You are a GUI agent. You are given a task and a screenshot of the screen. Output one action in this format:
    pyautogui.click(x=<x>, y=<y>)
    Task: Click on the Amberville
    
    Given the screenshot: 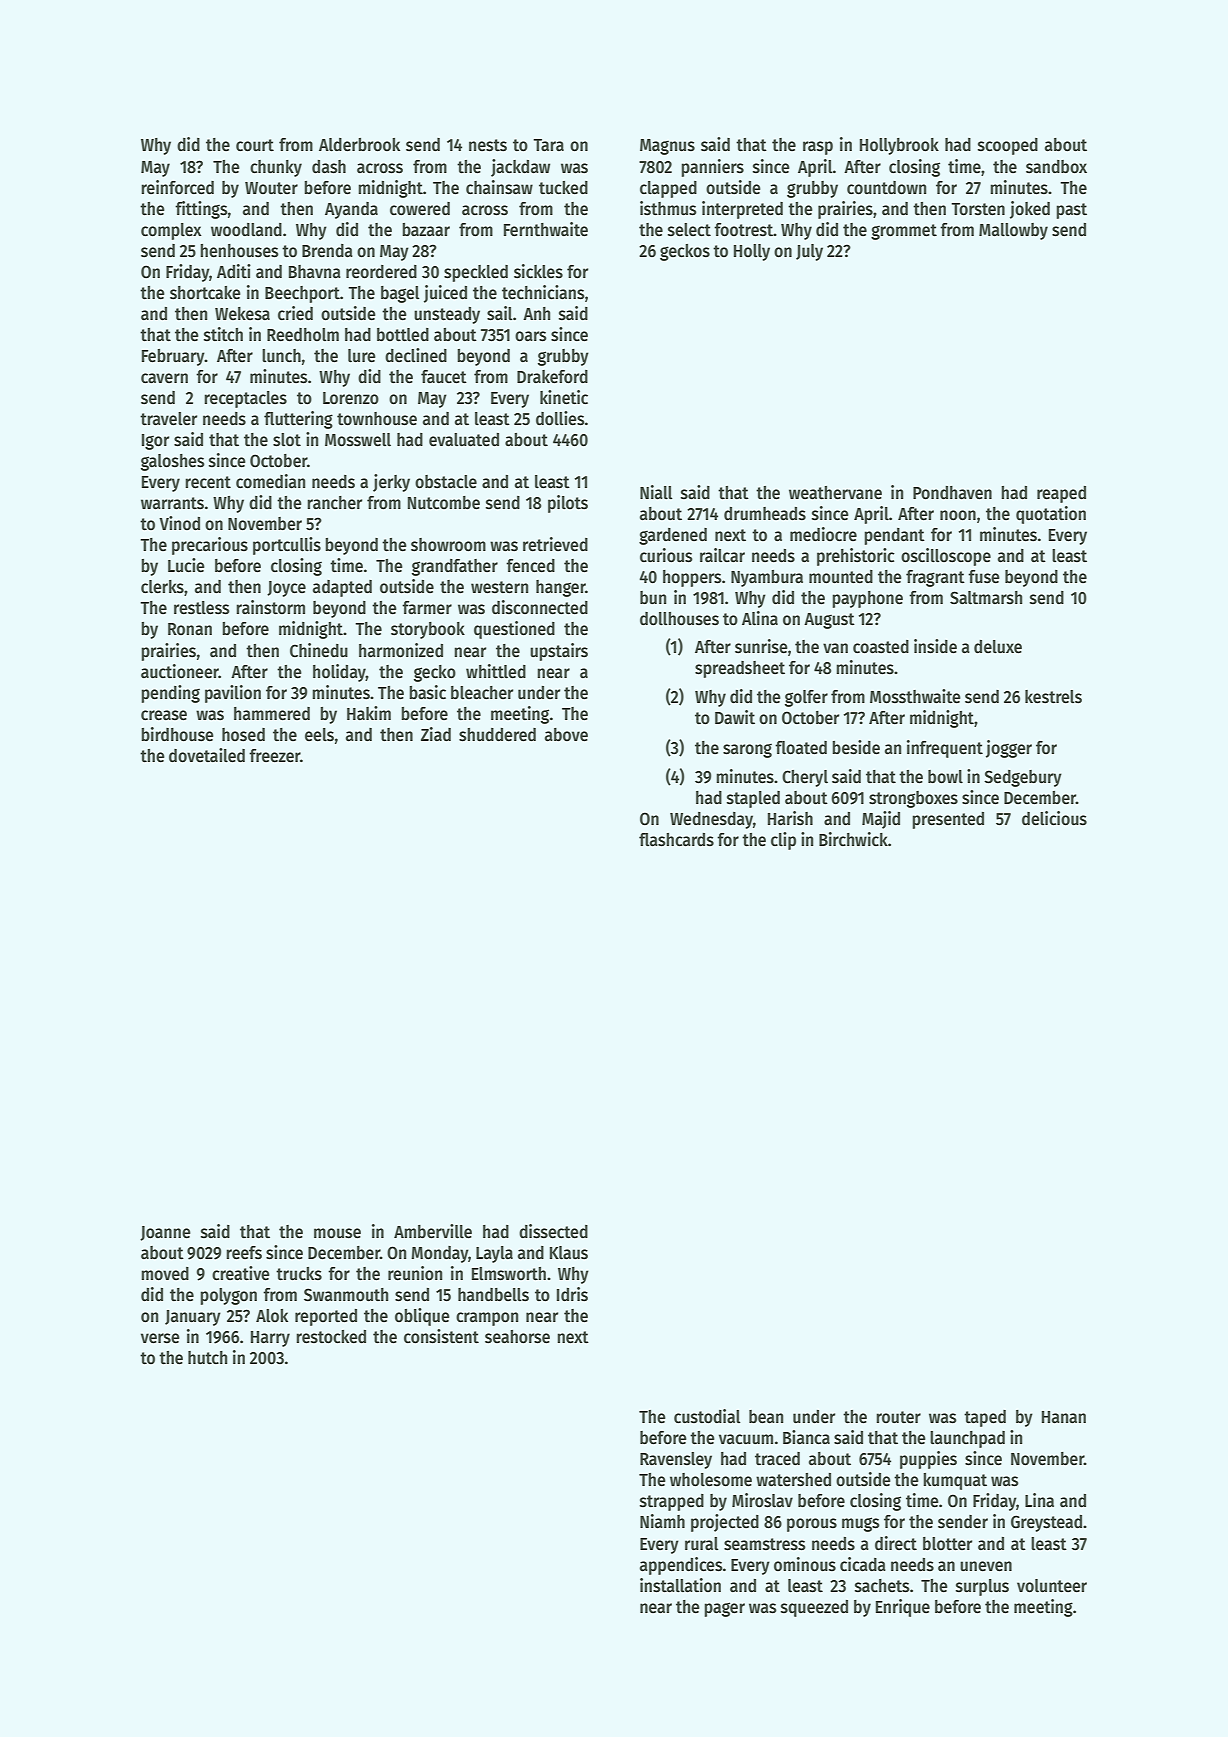 What is the action you would take?
    pyautogui.click(x=433, y=1231)
